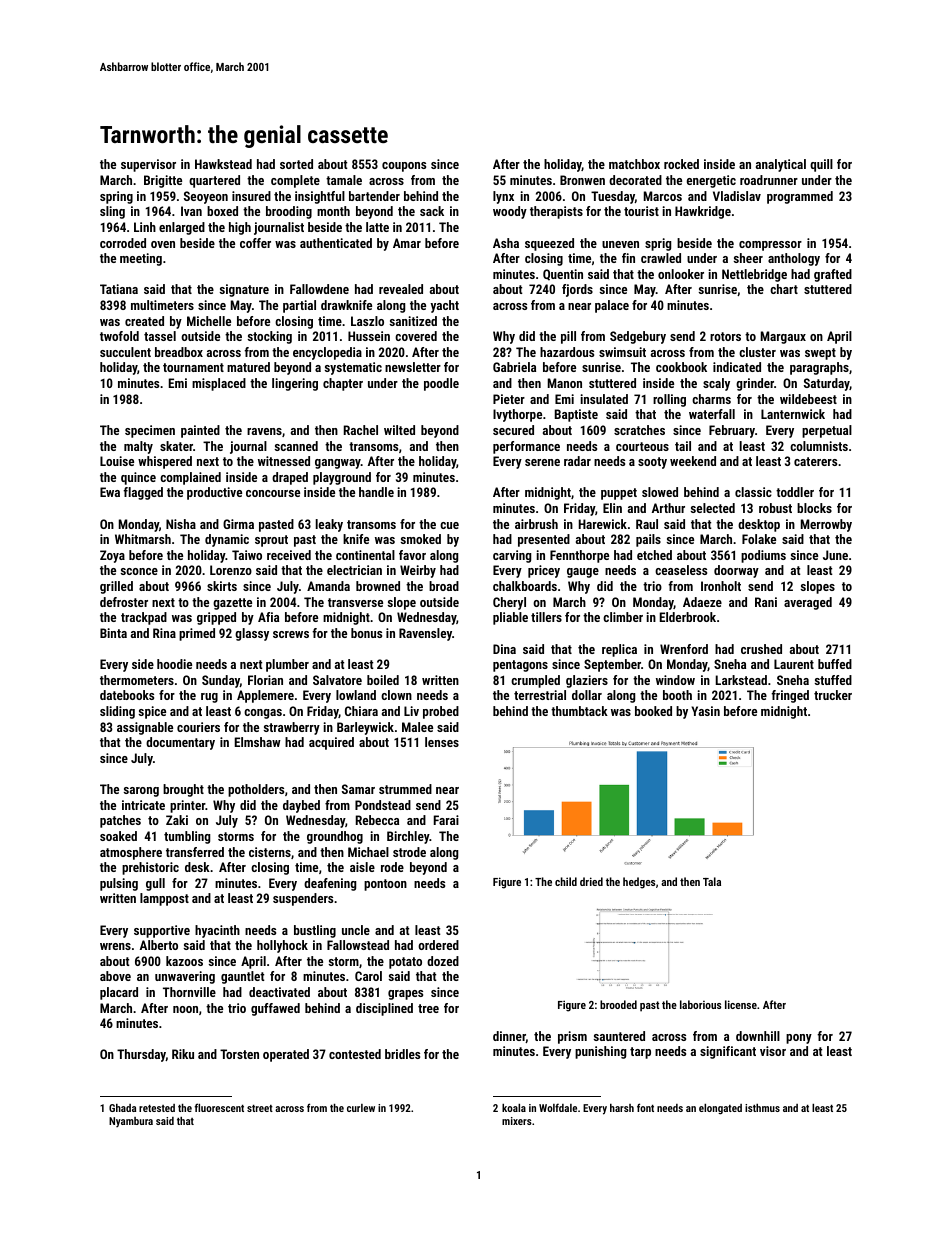  I want to click on wilted, so click(399, 430).
